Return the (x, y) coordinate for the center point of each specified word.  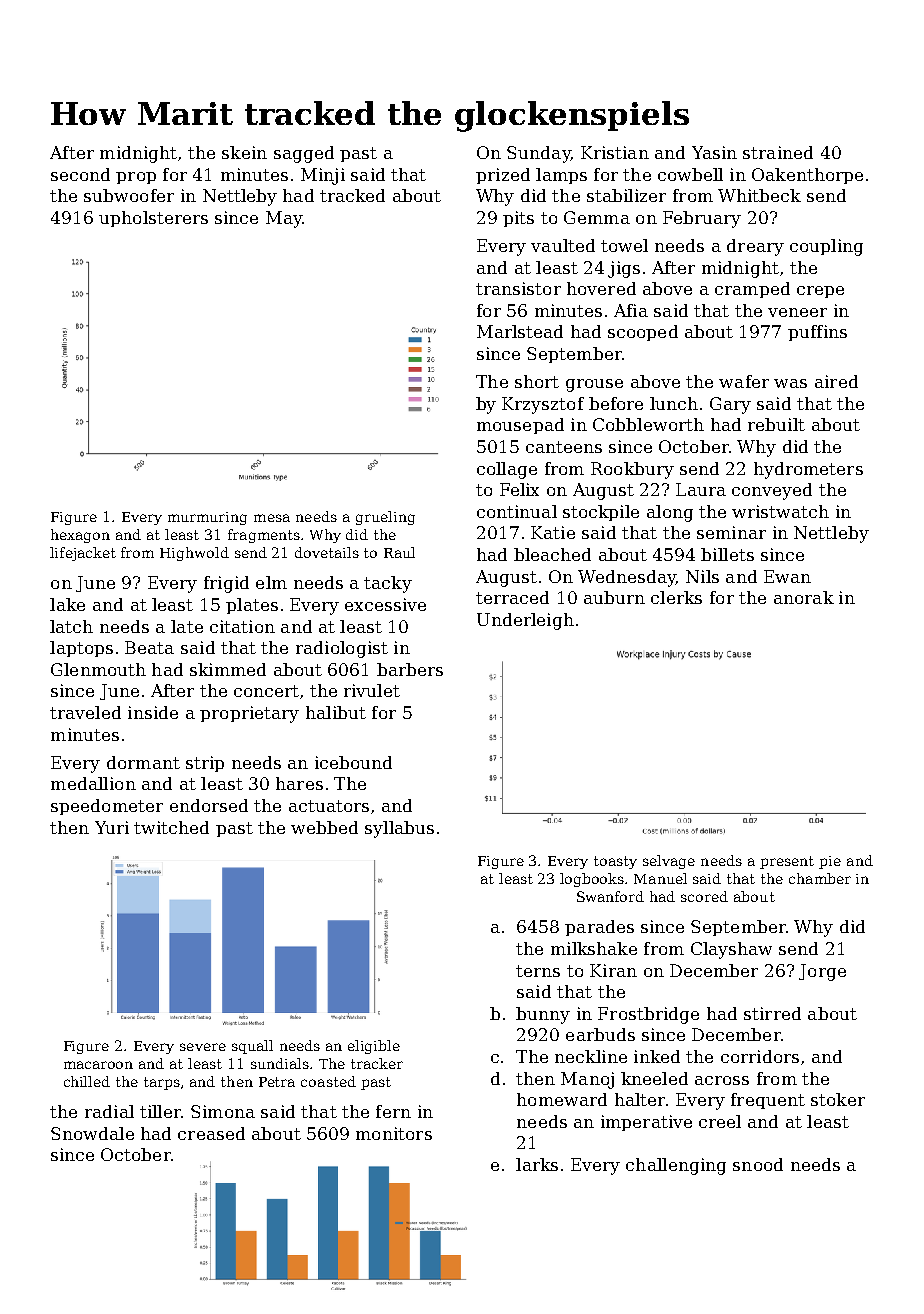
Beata (149, 647)
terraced (512, 597)
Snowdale (92, 1133)
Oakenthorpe (807, 176)
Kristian (615, 152)
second (80, 174)
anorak (804, 597)
